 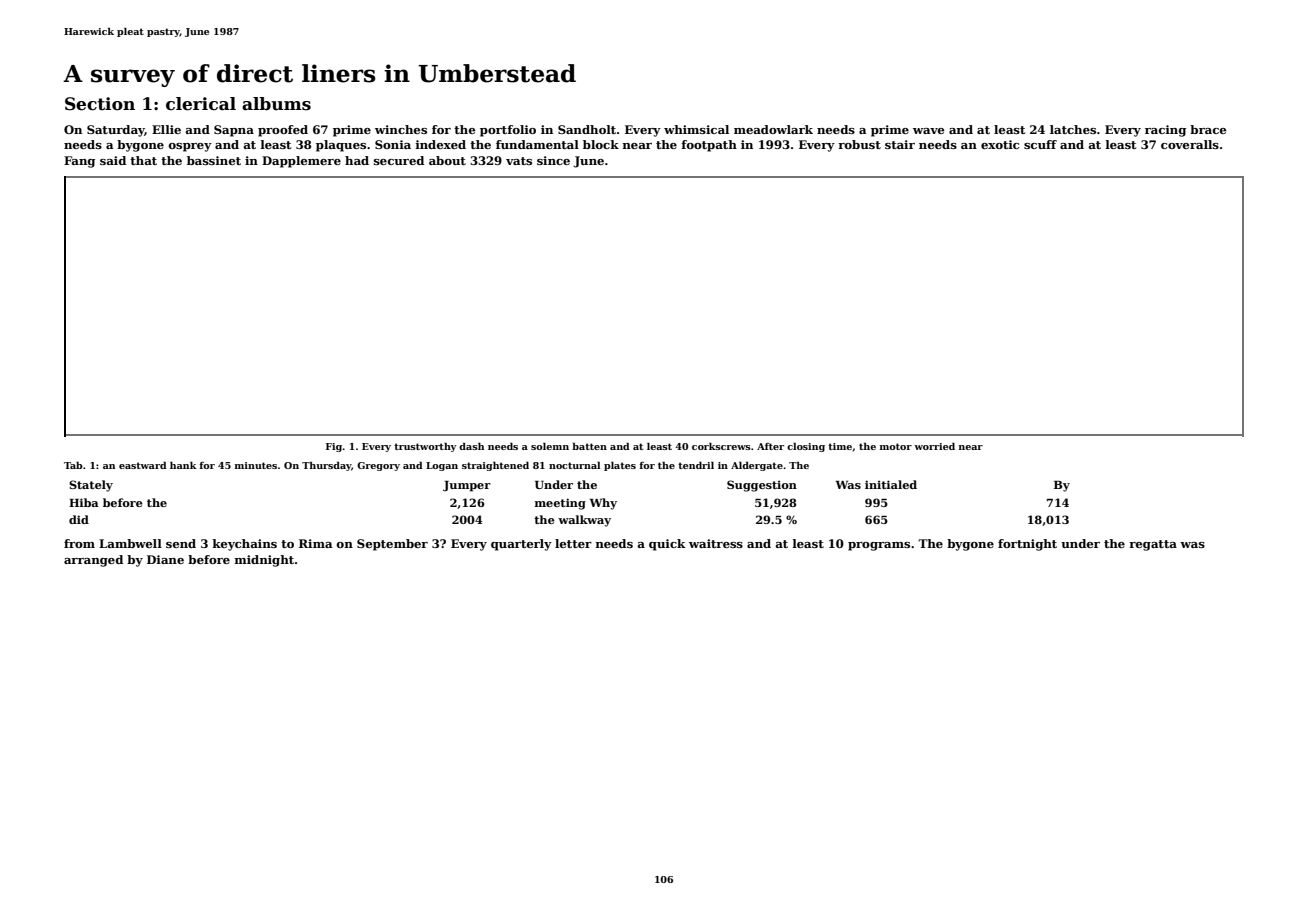 I want to click on arranged, so click(x=93, y=561).
